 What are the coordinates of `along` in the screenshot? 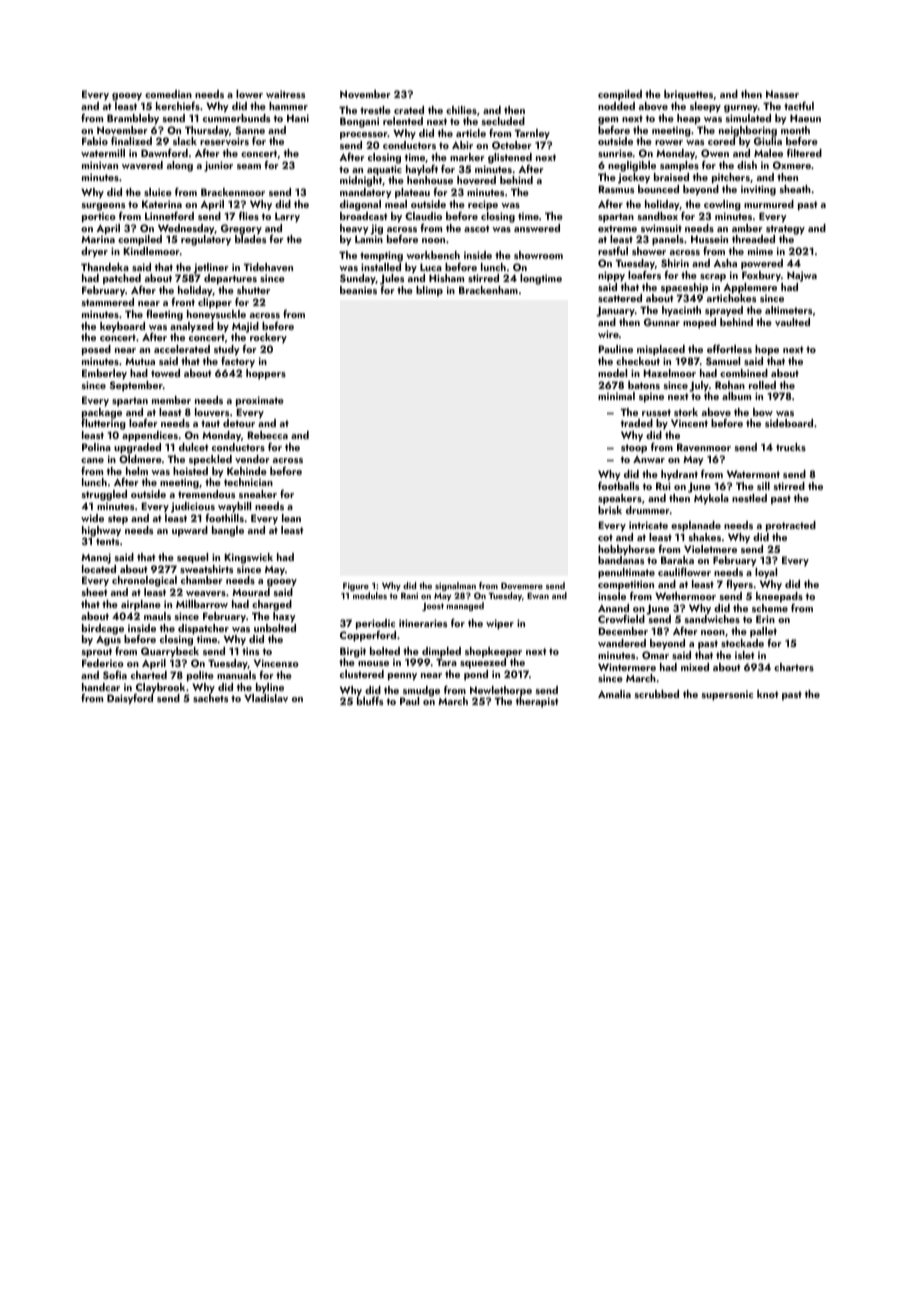 It's located at (180, 166).
